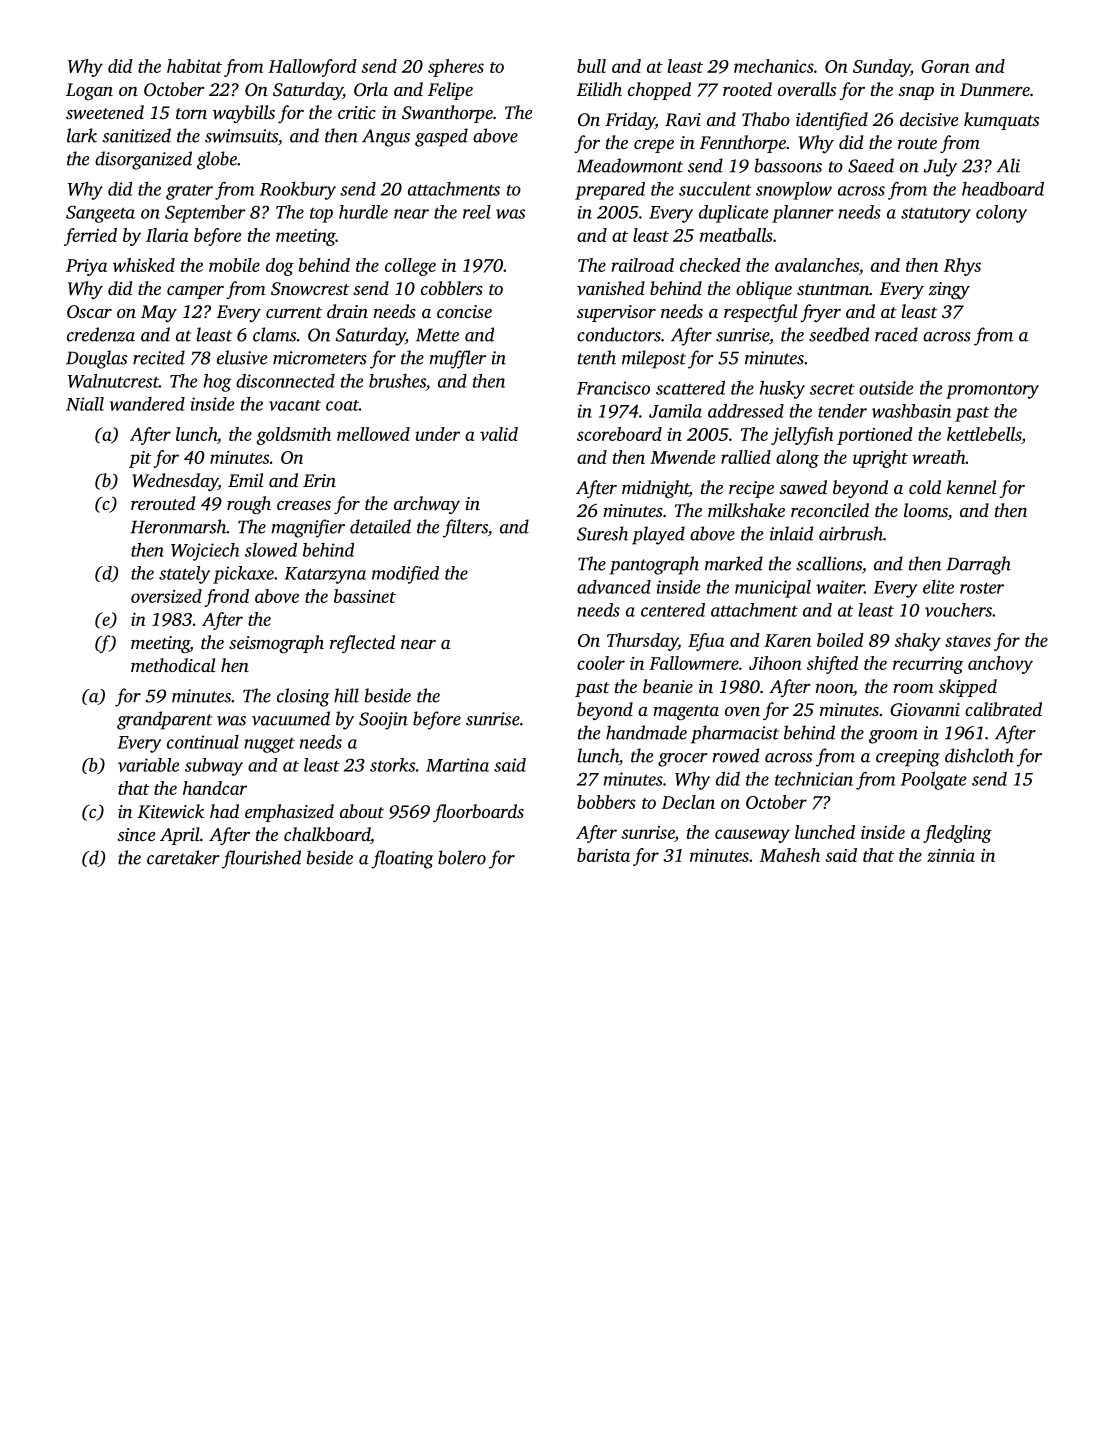 This screenshot has height=1442, width=1114. I want to click on under, so click(437, 434).
